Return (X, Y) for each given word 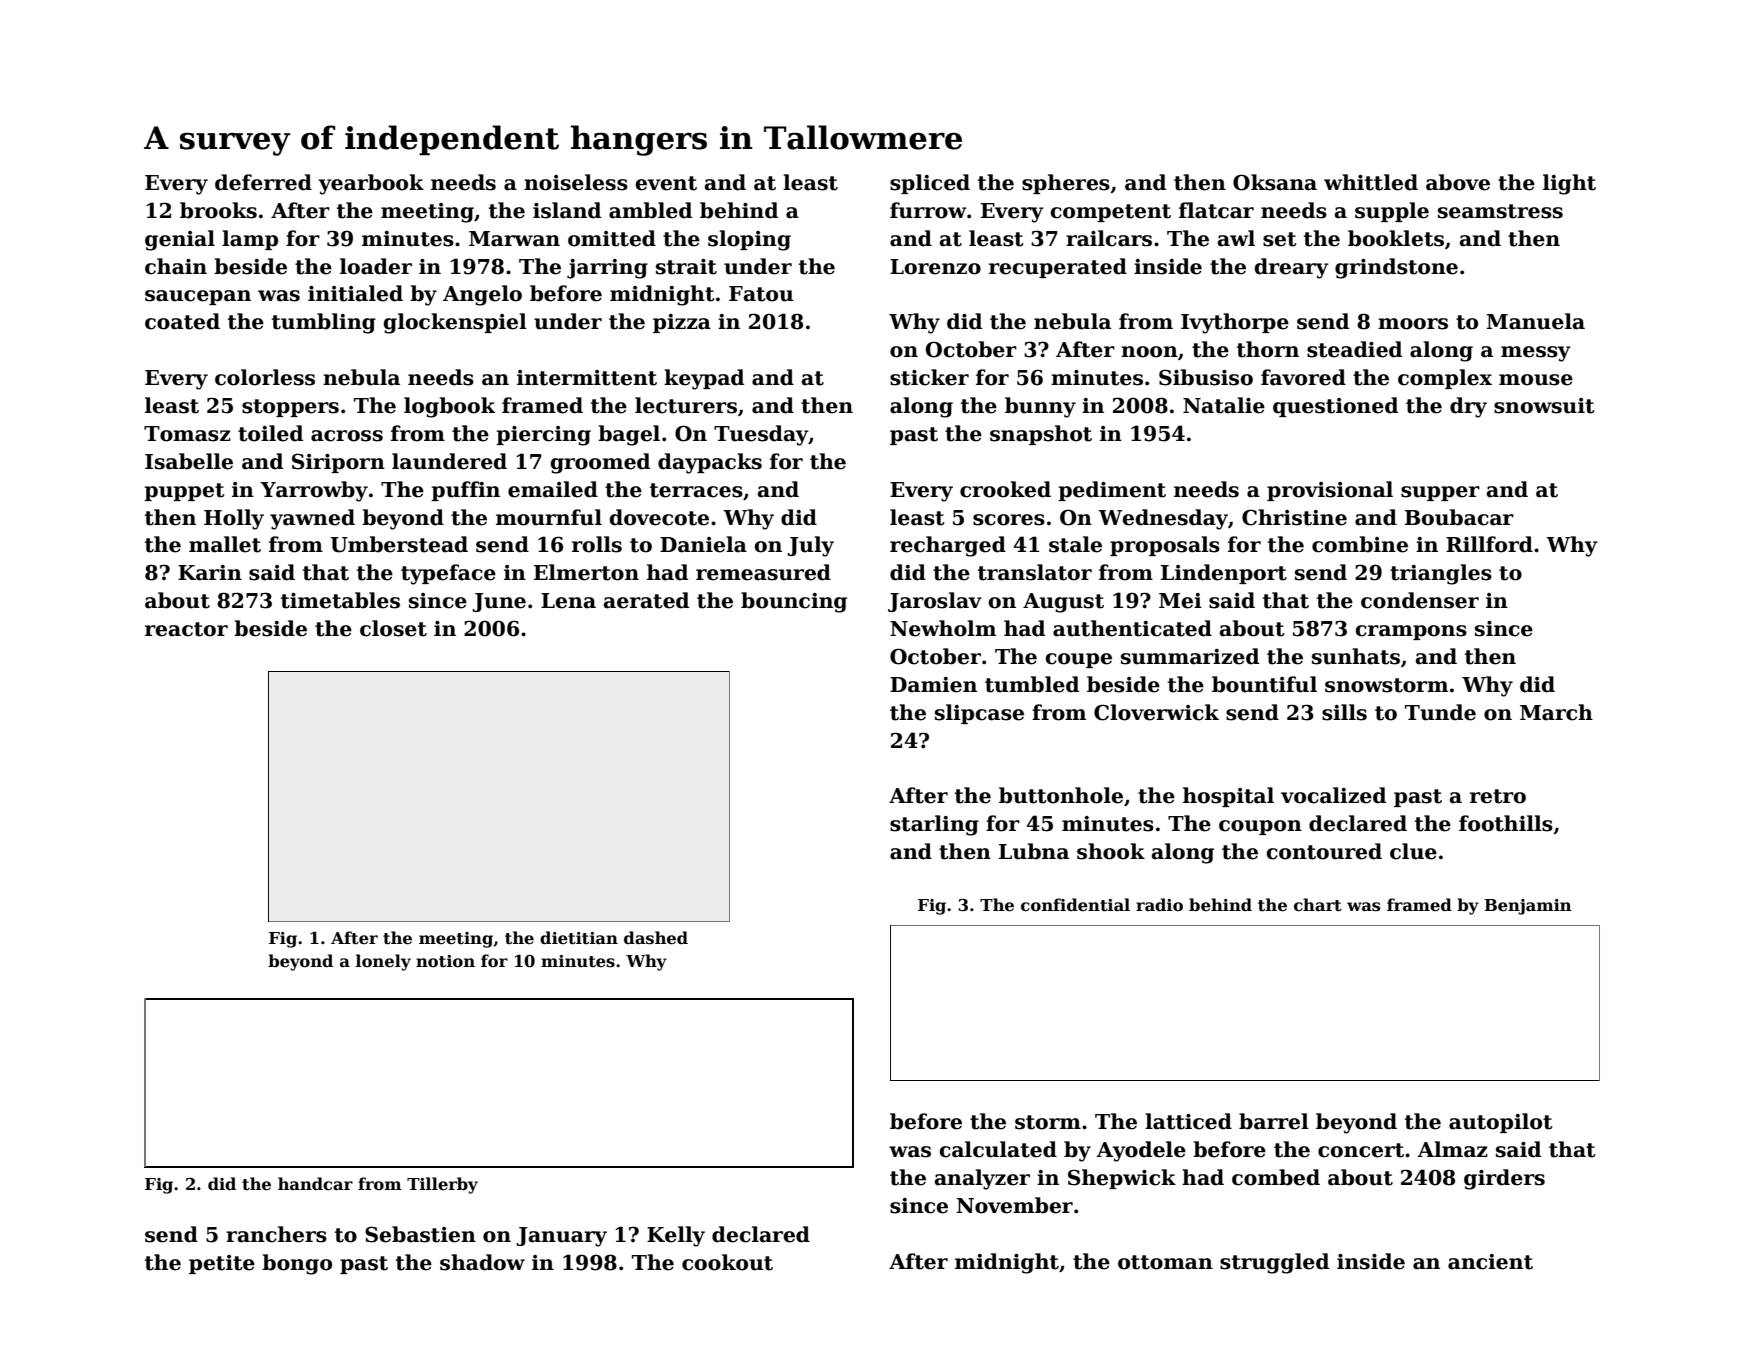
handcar (315, 1184)
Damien (933, 685)
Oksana (1275, 182)
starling (934, 825)
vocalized (1333, 795)
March (1556, 712)
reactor (186, 629)
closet (393, 628)
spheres (1066, 184)
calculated (998, 1149)
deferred (263, 182)
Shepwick (1122, 1179)
